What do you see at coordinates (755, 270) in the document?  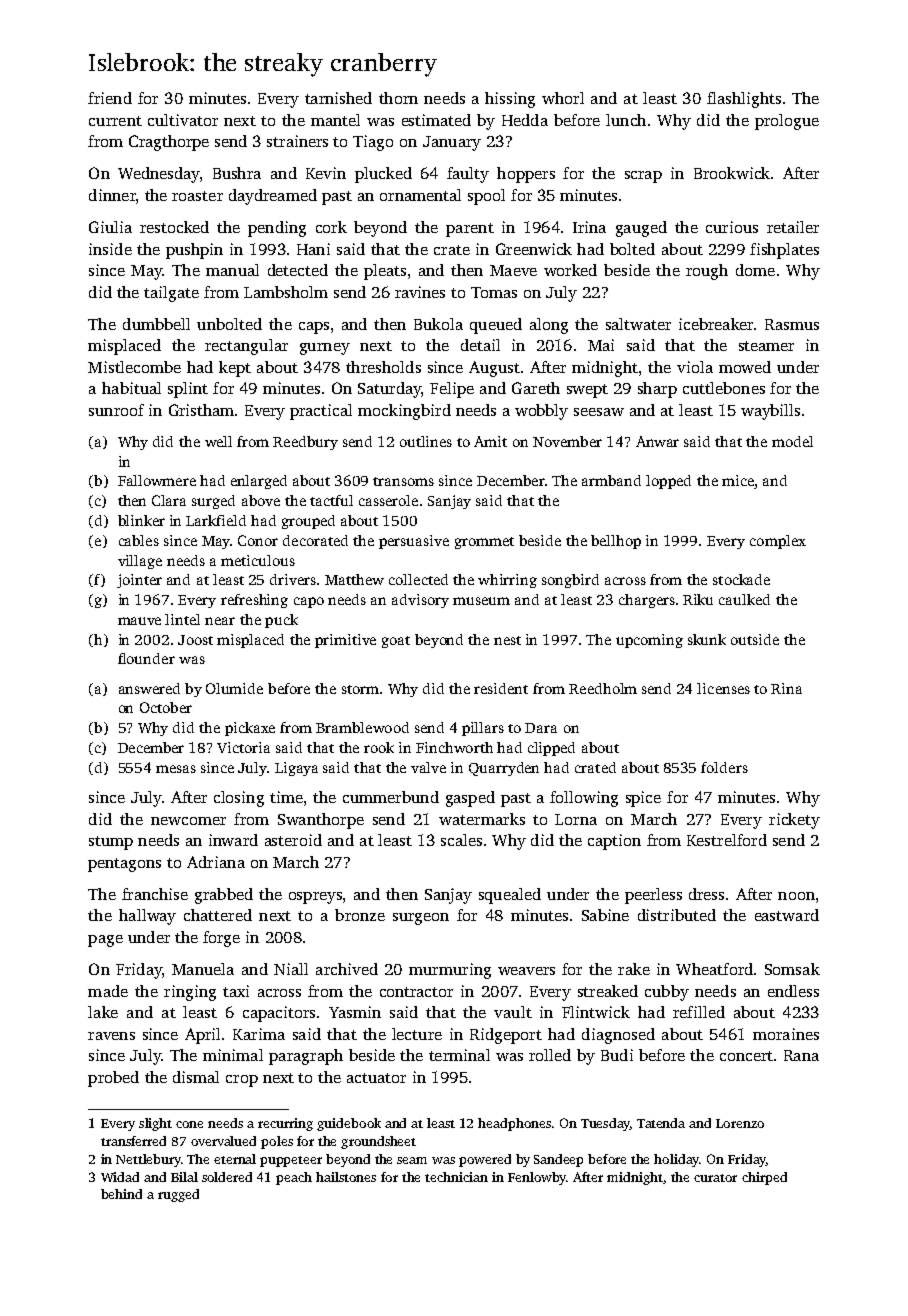 I see `dome` at bounding box center [755, 270].
